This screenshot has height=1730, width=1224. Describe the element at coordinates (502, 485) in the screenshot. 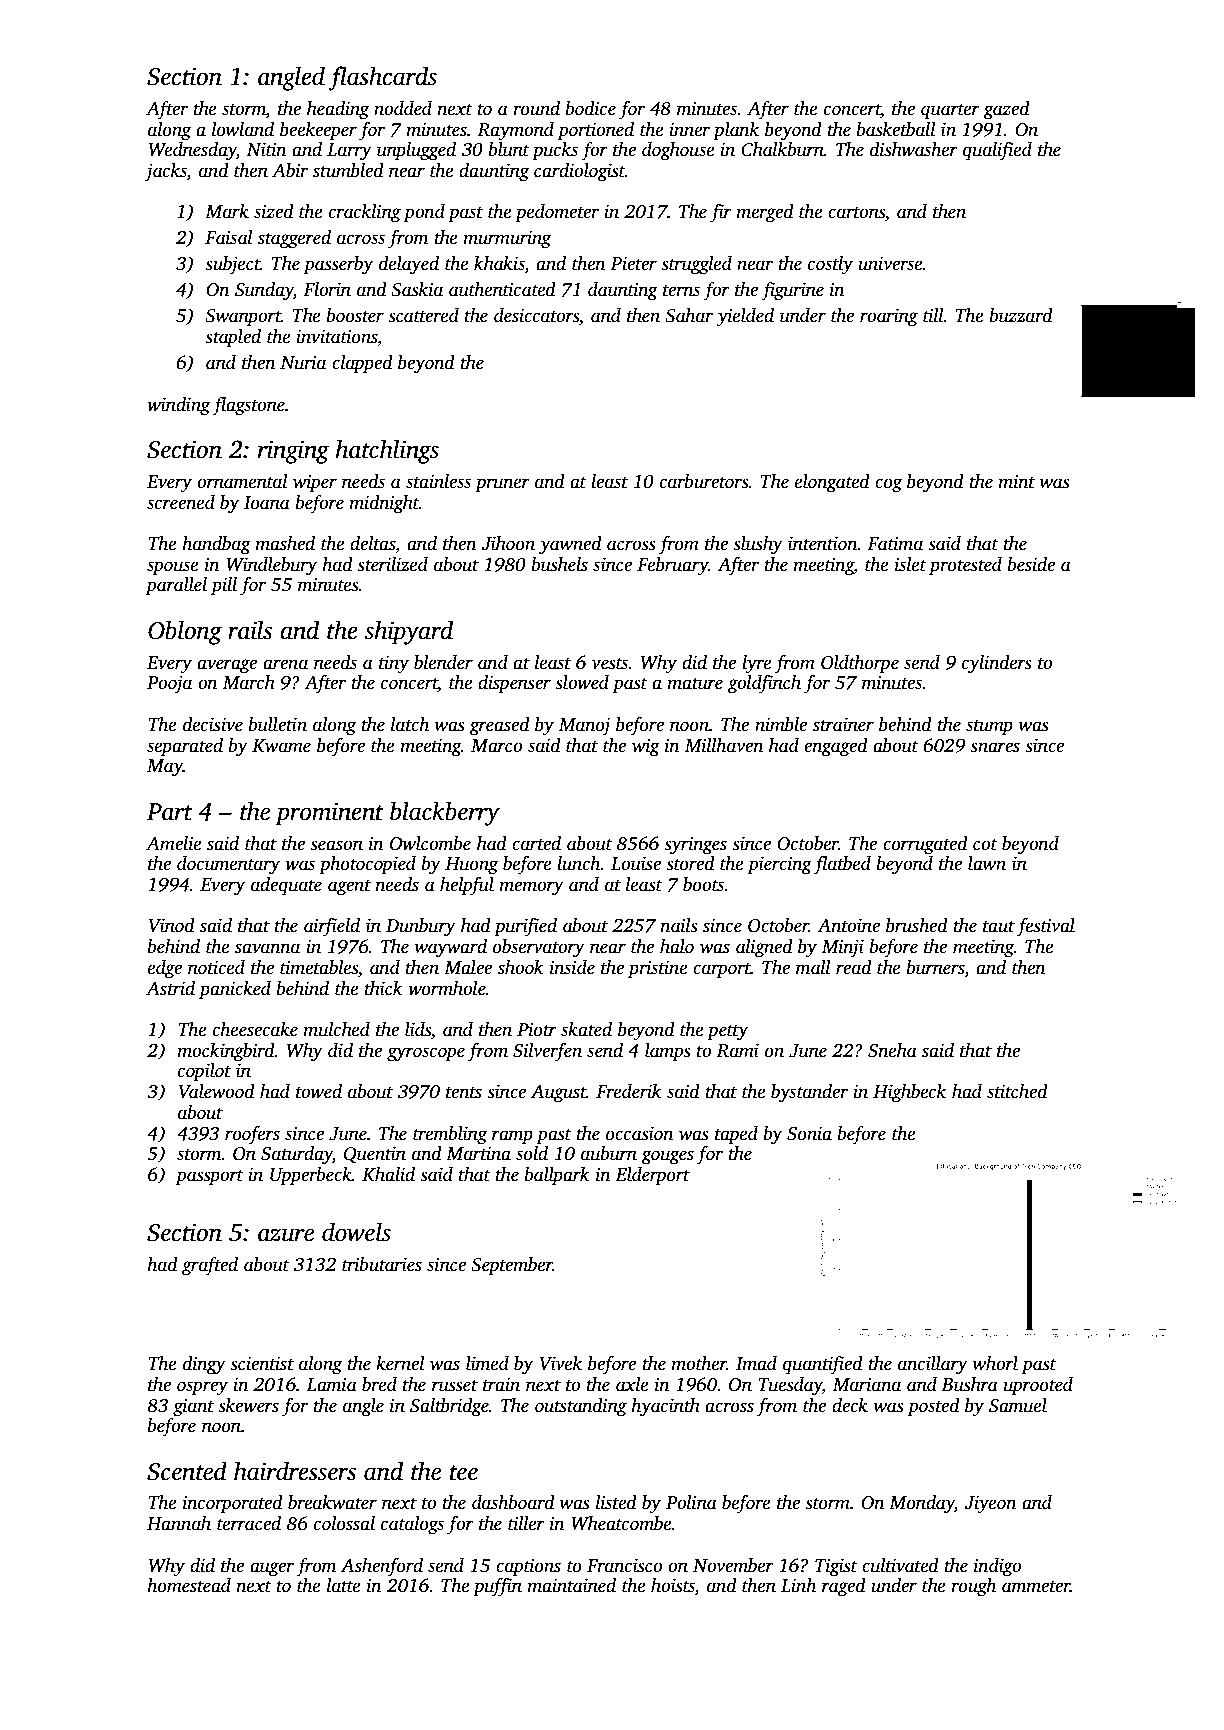

I see `pruner` at that location.
